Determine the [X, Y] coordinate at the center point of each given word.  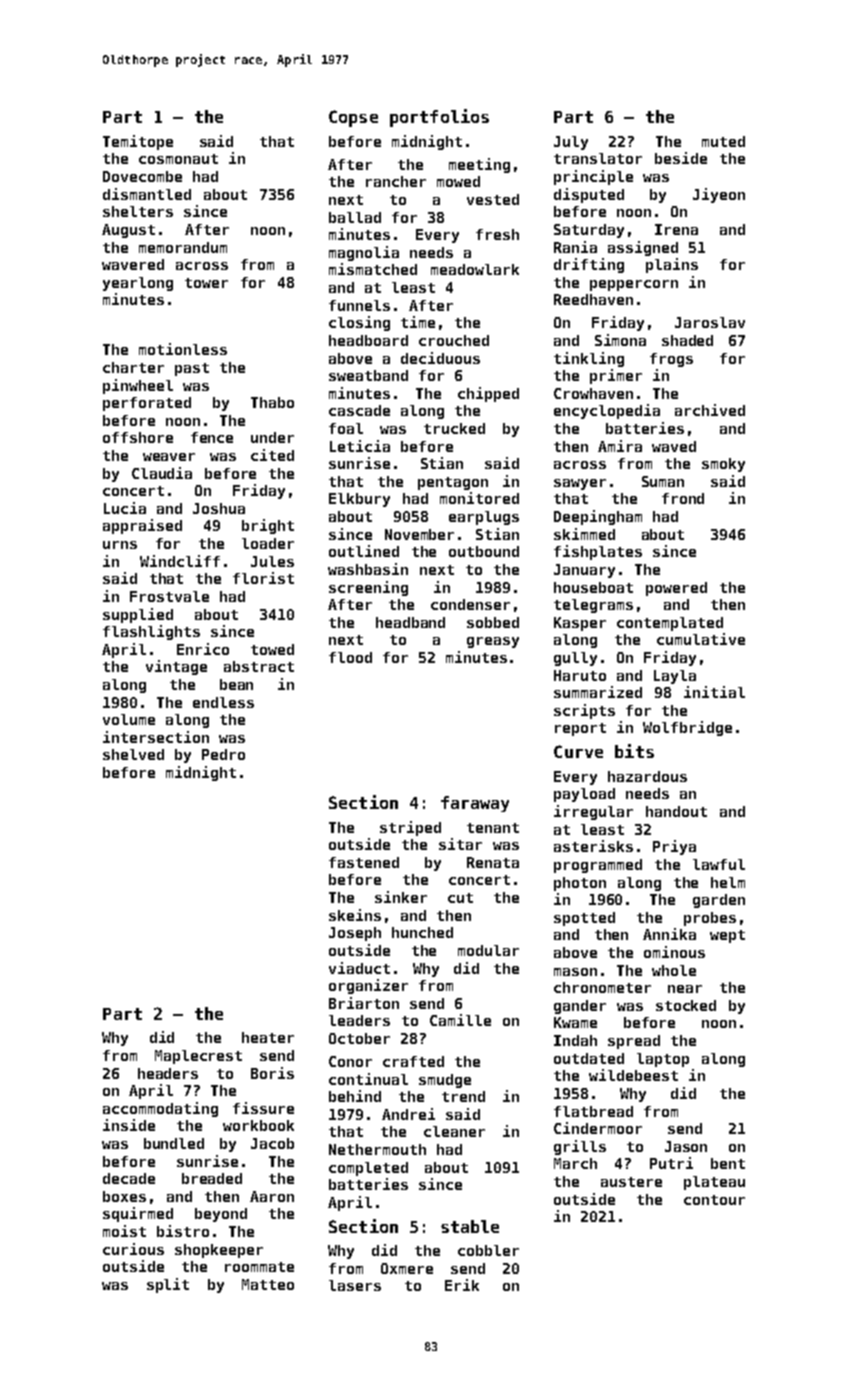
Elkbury [359, 500]
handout [676, 811]
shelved [133, 754]
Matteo [268, 1284]
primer [616, 376]
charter [133, 367]
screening [368, 588]
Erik [462, 1285]
